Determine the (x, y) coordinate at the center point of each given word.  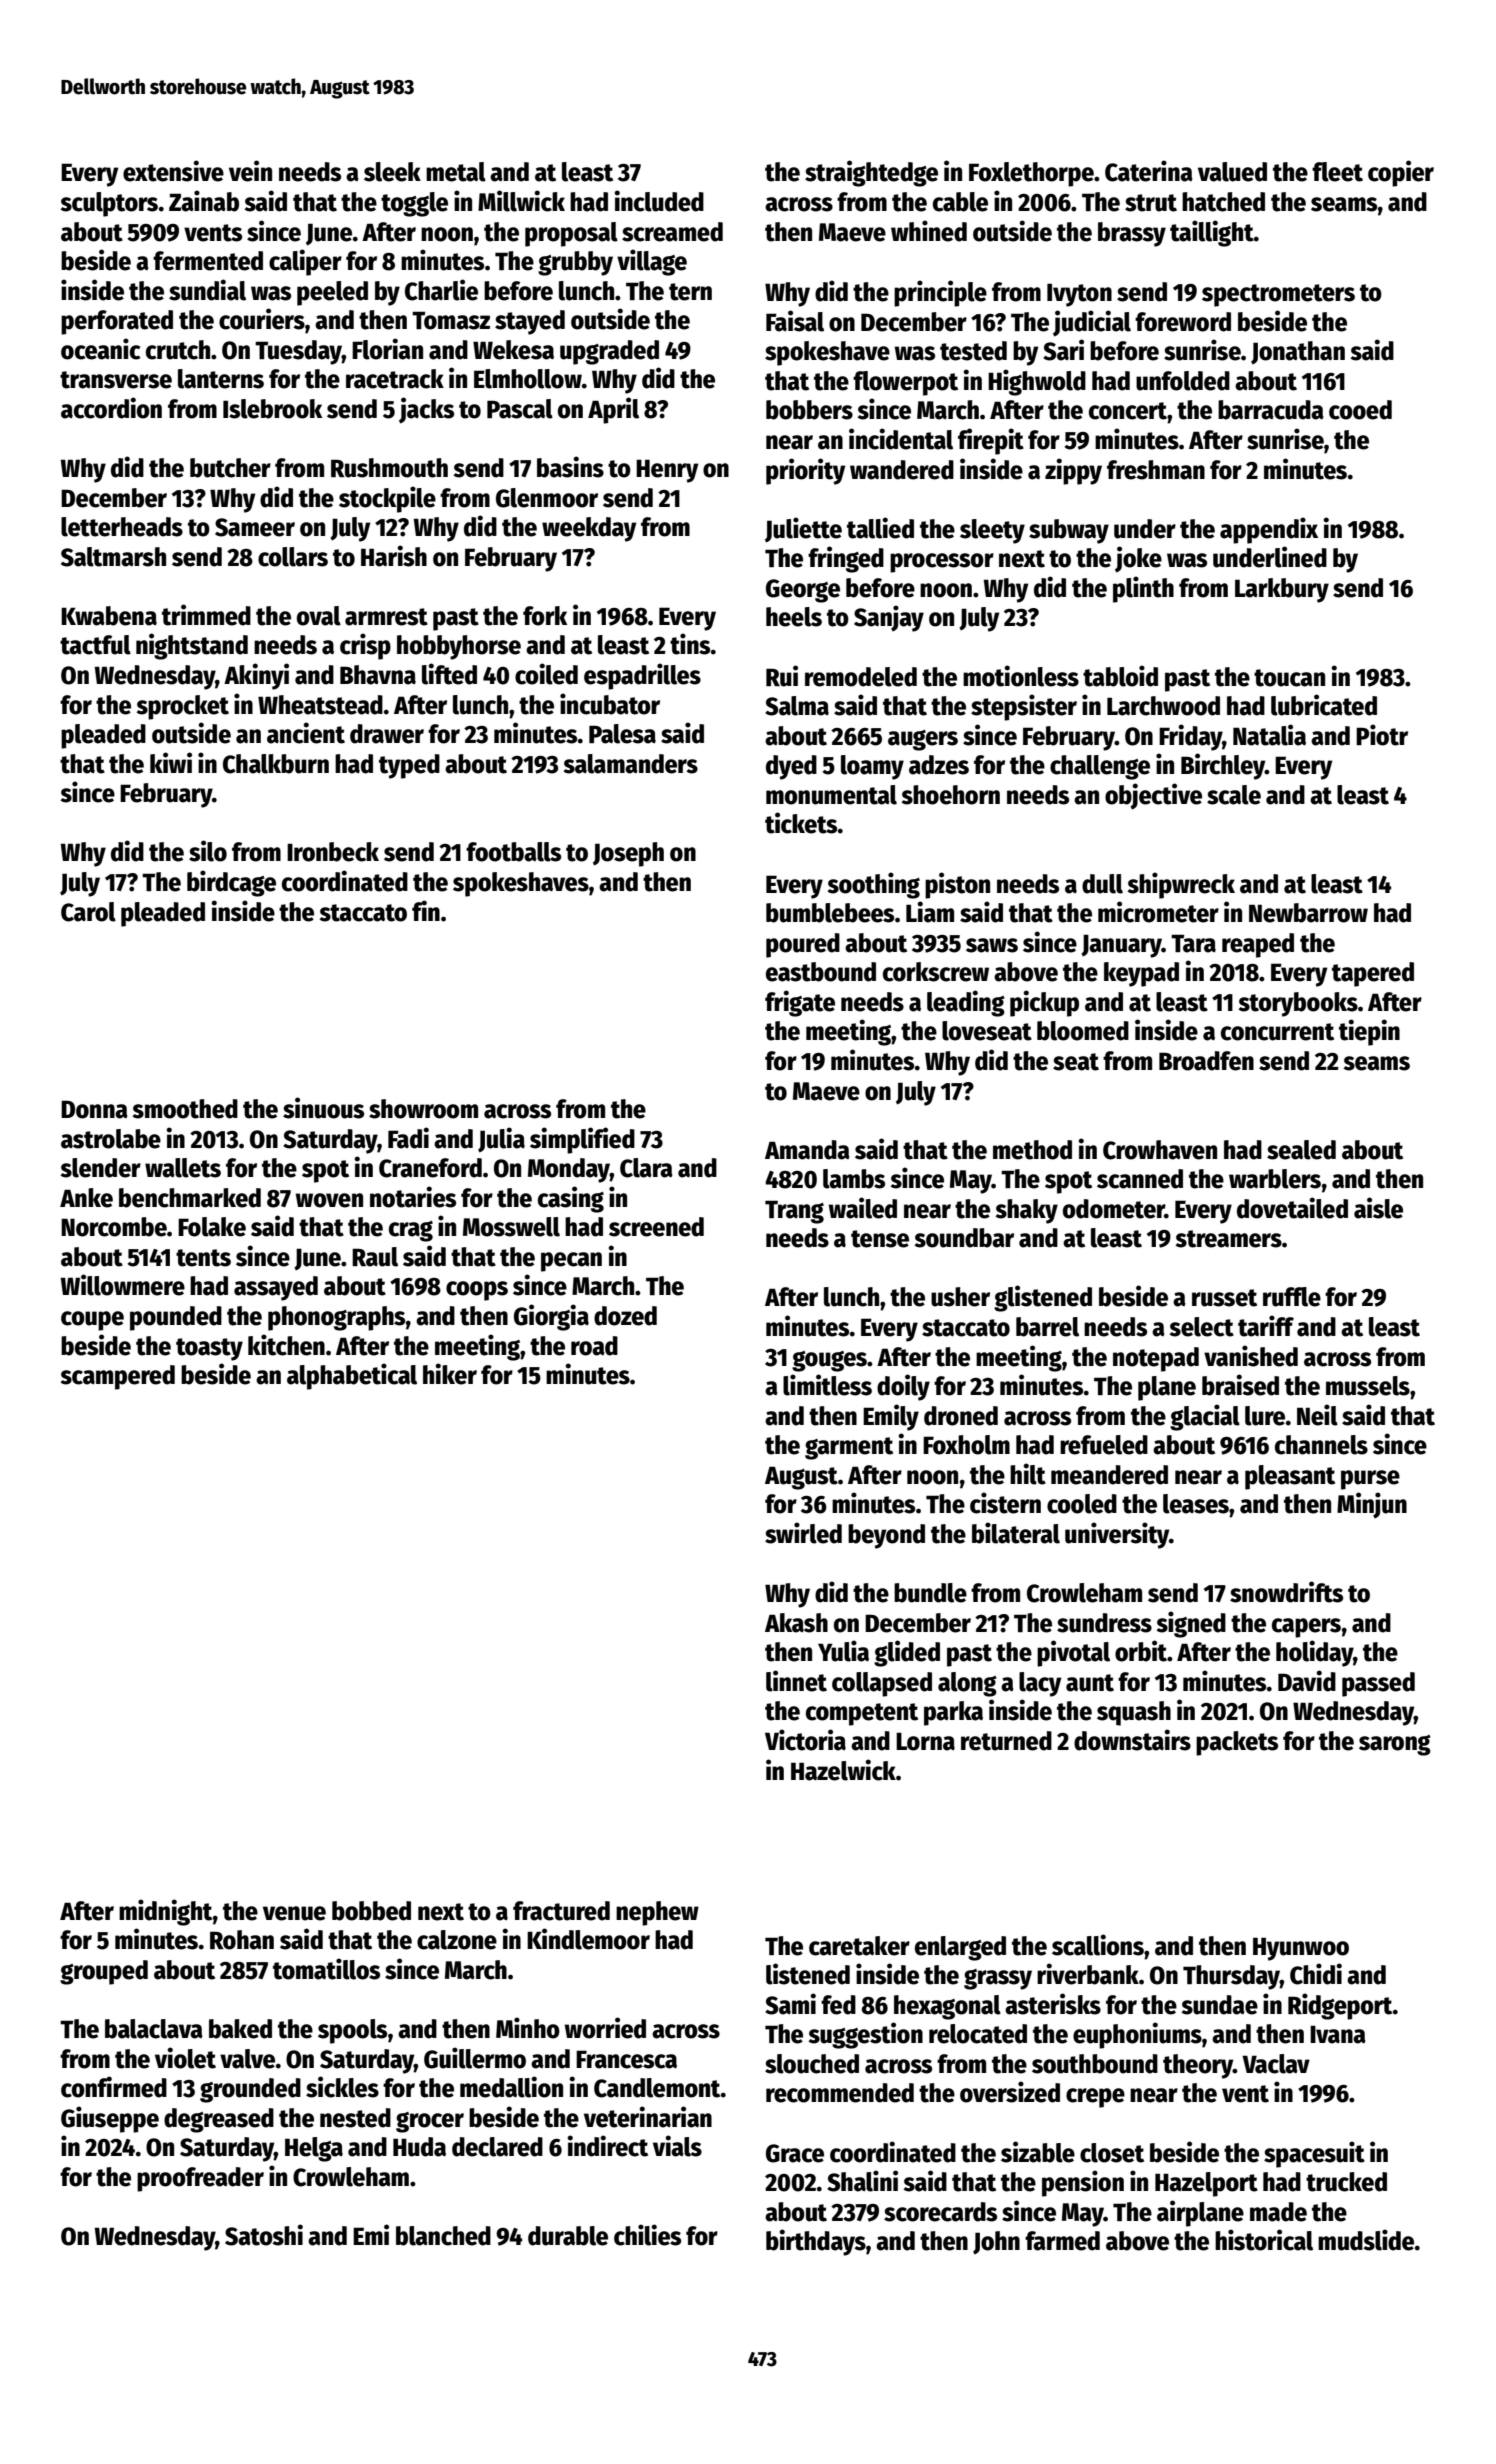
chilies (647, 2235)
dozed (625, 1316)
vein (250, 171)
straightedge (871, 173)
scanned (1140, 1179)
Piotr (1382, 735)
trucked (1346, 2182)
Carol (88, 912)
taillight (1212, 233)
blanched (443, 2236)
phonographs (337, 1318)
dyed (791, 767)
